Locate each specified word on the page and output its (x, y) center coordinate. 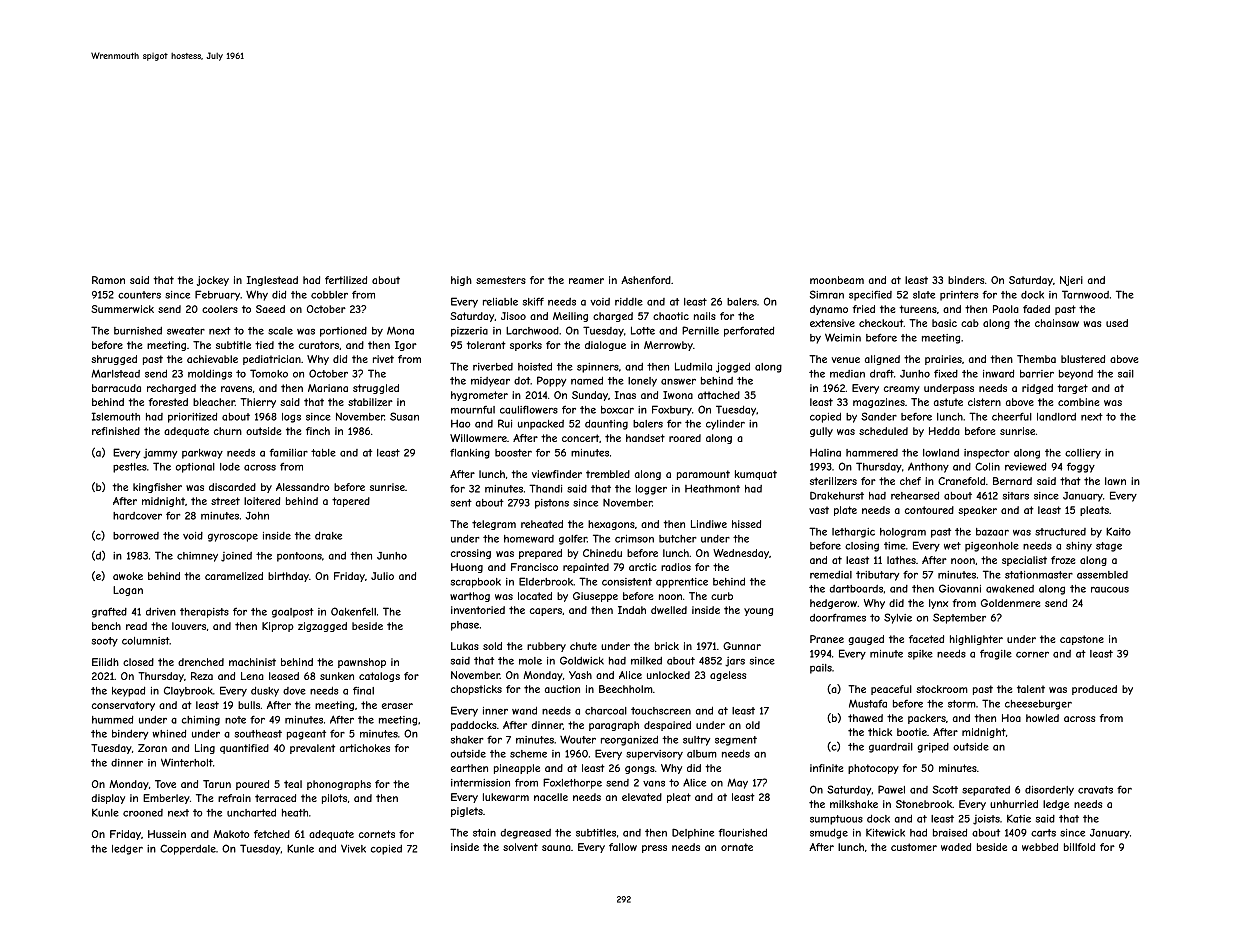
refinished (116, 431)
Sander (879, 416)
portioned (343, 332)
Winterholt (187, 762)
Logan (128, 591)
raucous (1110, 590)
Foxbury (672, 410)
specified (870, 296)
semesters (501, 280)
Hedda (944, 431)
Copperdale (188, 849)
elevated (642, 797)
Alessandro (302, 487)
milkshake (854, 804)
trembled (608, 474)
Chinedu (602, 553)
